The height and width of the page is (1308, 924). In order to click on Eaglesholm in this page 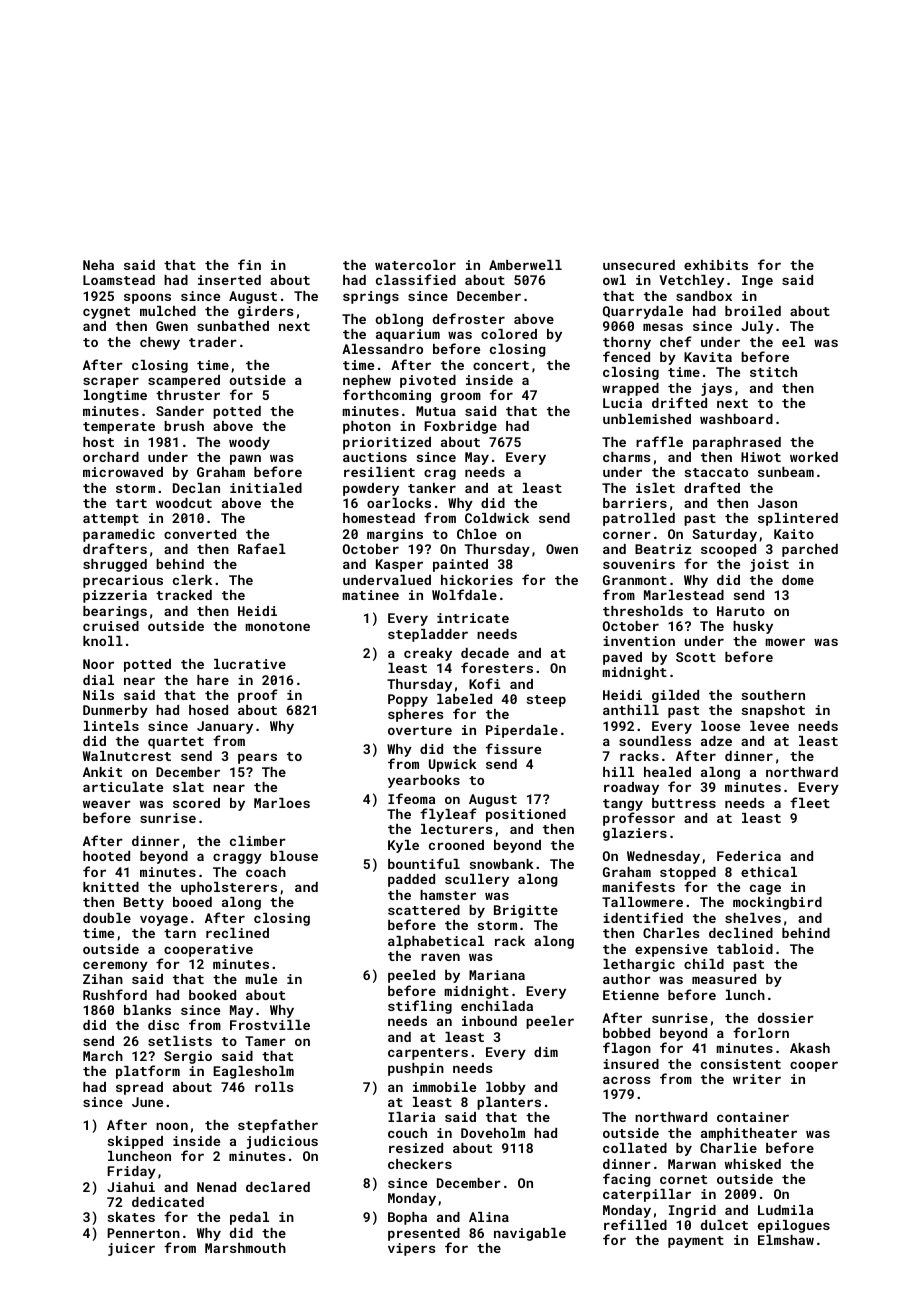, I will do `click(253, 1072)`.
